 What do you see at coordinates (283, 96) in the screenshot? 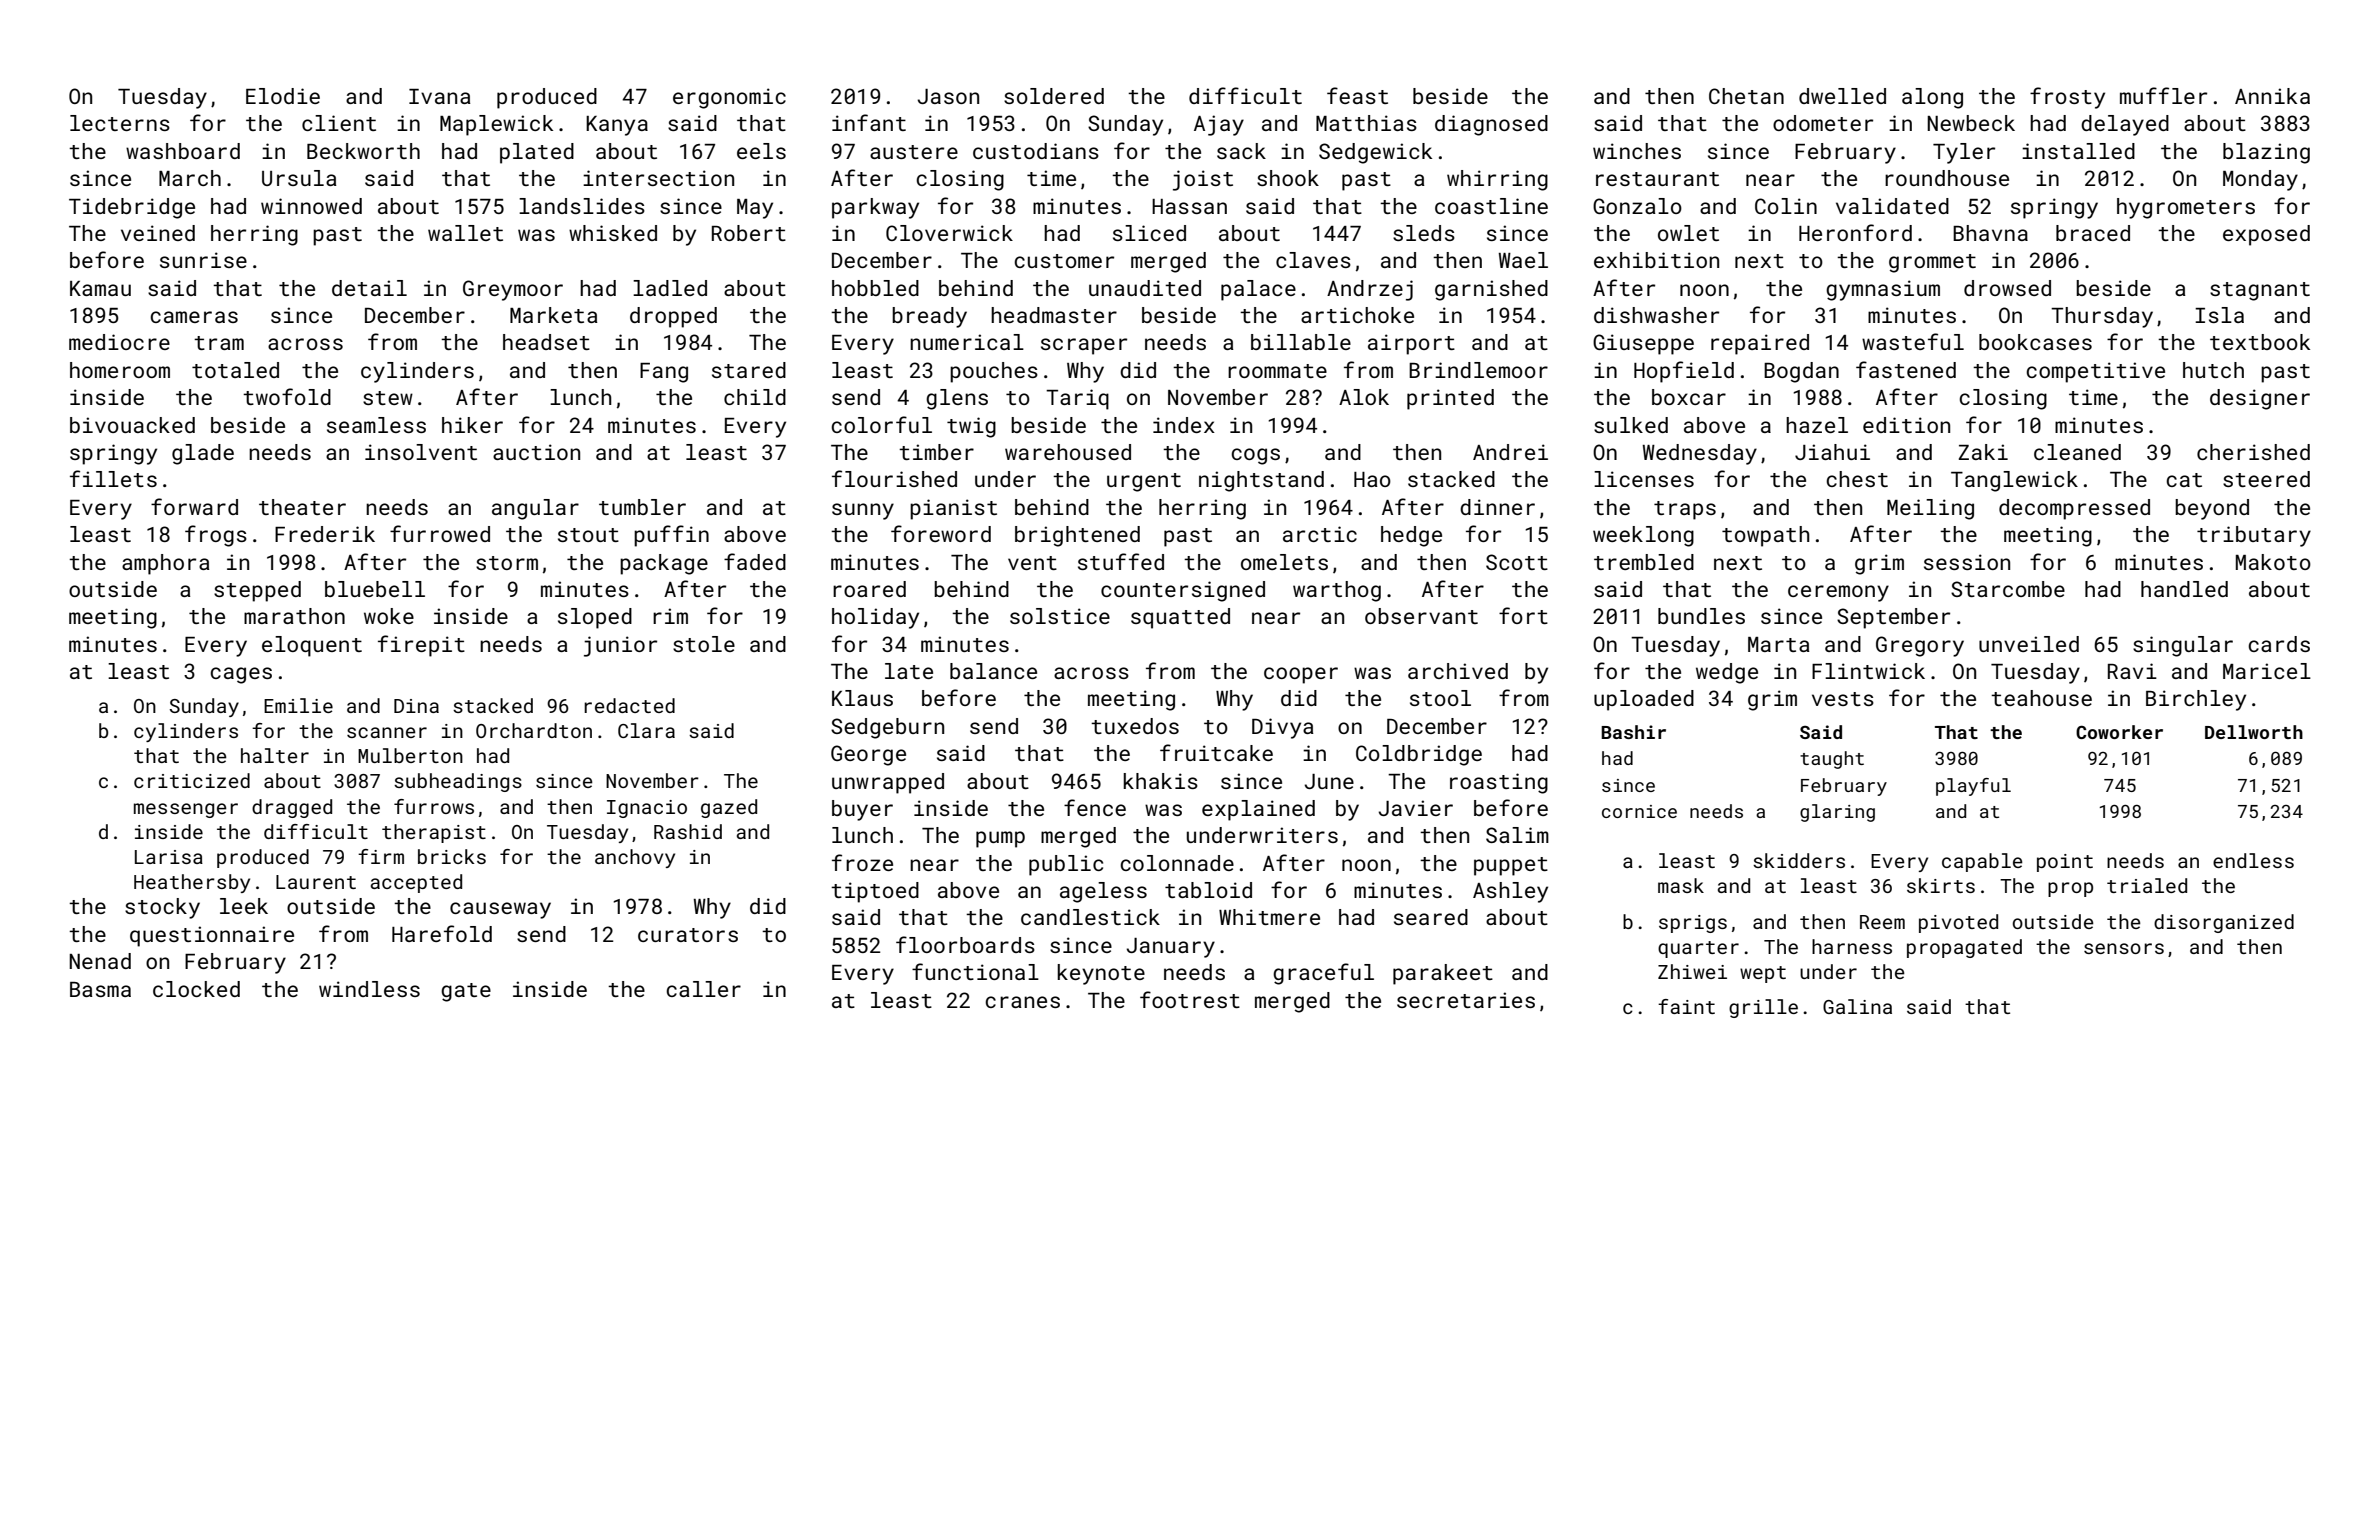
I see `Elodie` at bounding box center [283, 96].
